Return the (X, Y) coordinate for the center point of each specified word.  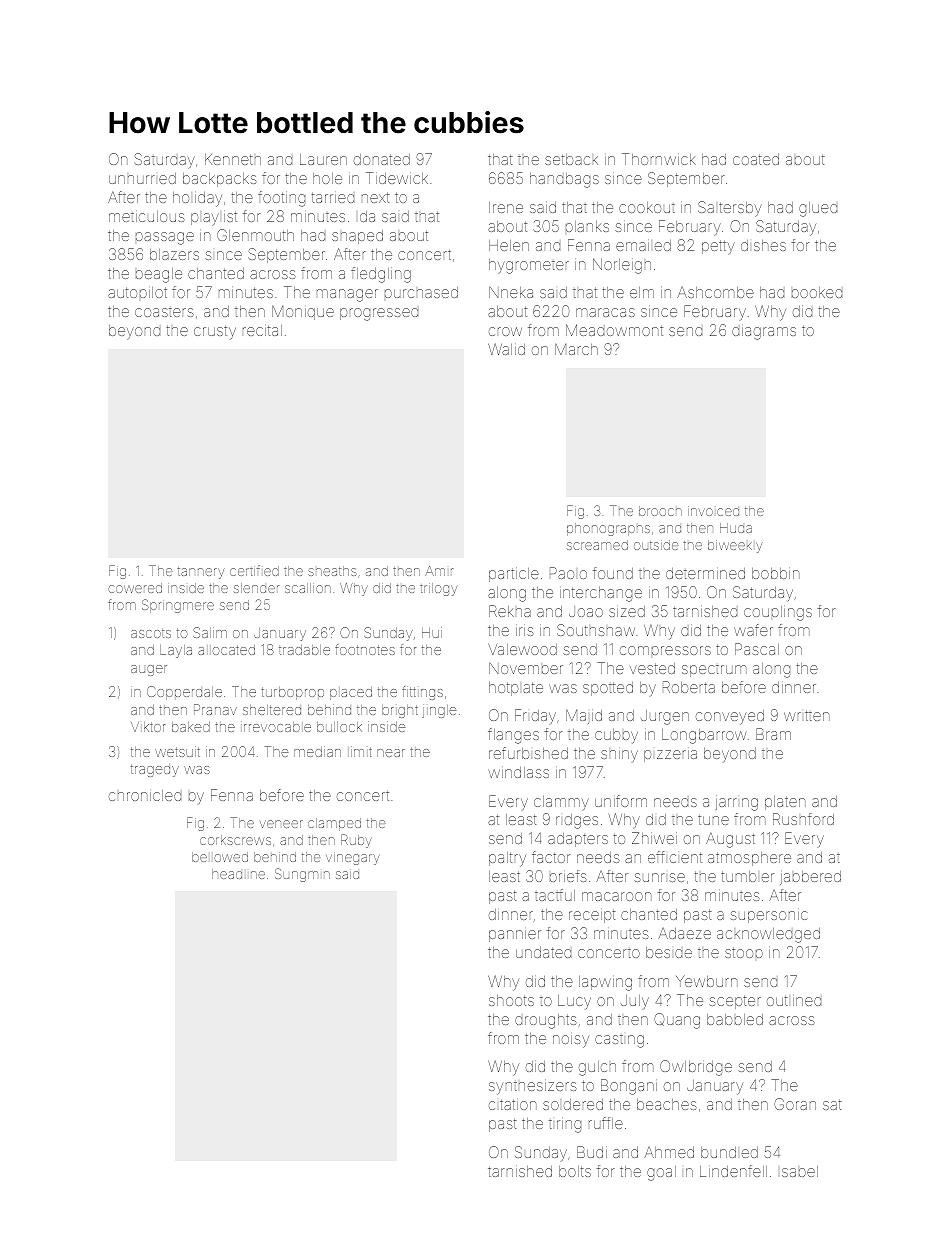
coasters (164, 312)
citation (513, 1104)
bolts (575, 1171)
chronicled (145, 795)
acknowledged (768, 935)
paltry (507, 859)
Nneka (511, 292)
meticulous (147, 216)
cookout (647, 207)
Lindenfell (733, 1171)
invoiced (713, 512)
